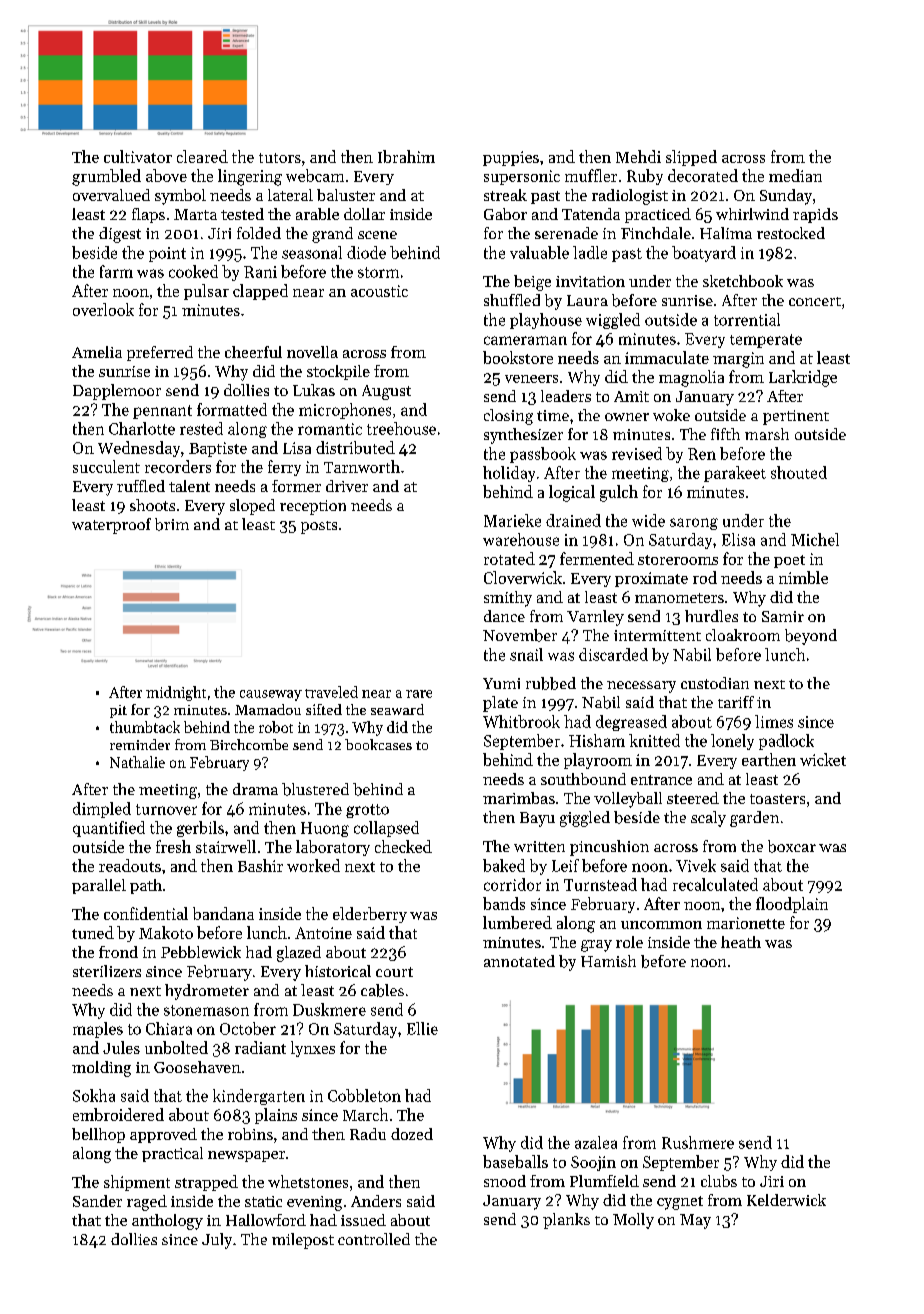 The height and width of the screenshot is (1314, 924). Describe the element at coordinates (815, 301) in the screenshot. I see `concert` at that location.
